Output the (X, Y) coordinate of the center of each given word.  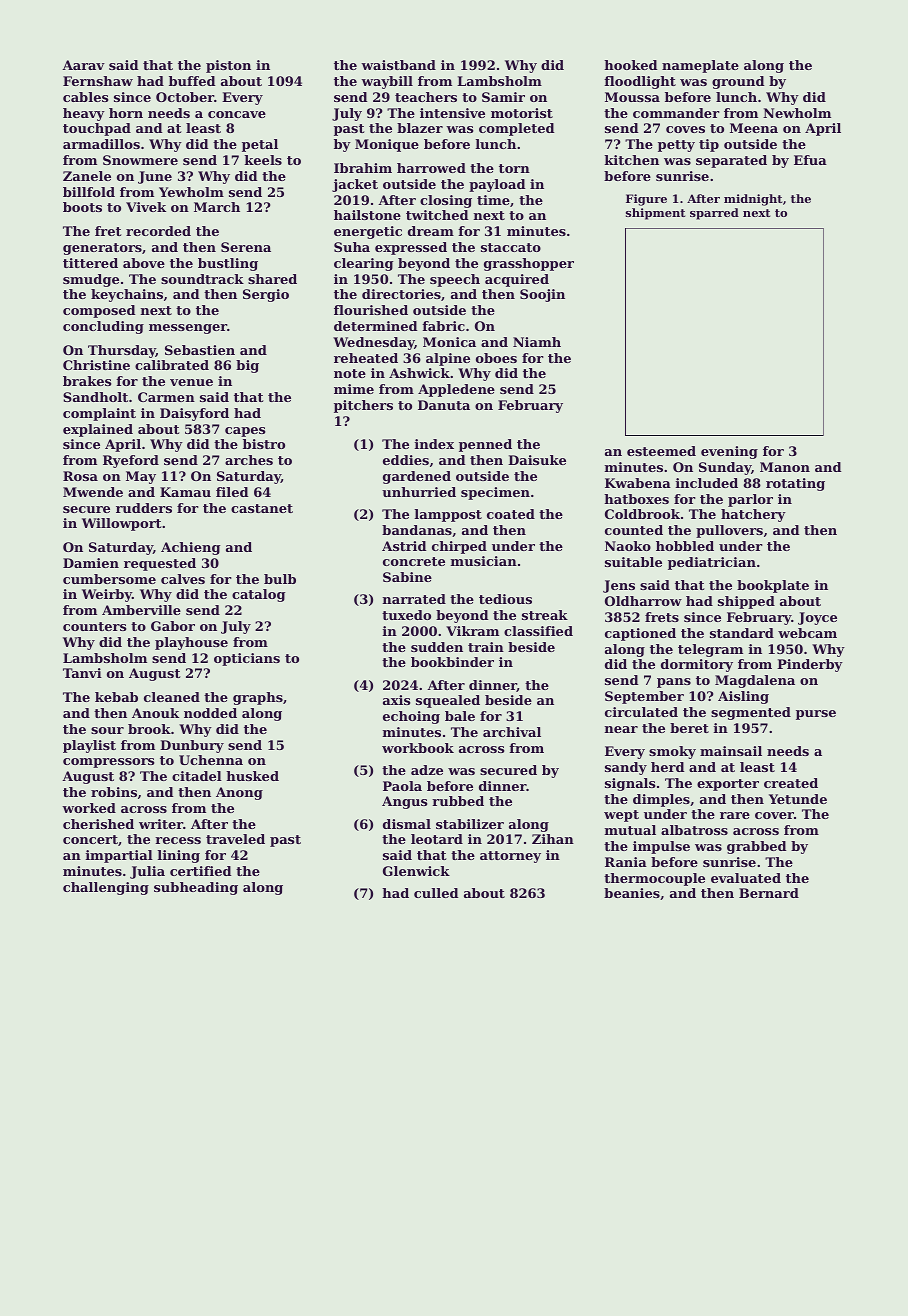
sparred (714, 214)
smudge (91, 280)
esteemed (661, 451)
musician (484, 561)
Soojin (542, 295)
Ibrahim (363, 168)
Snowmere (140, 160)
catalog (258, 595)
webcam (807, 633)
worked (89, 808)
